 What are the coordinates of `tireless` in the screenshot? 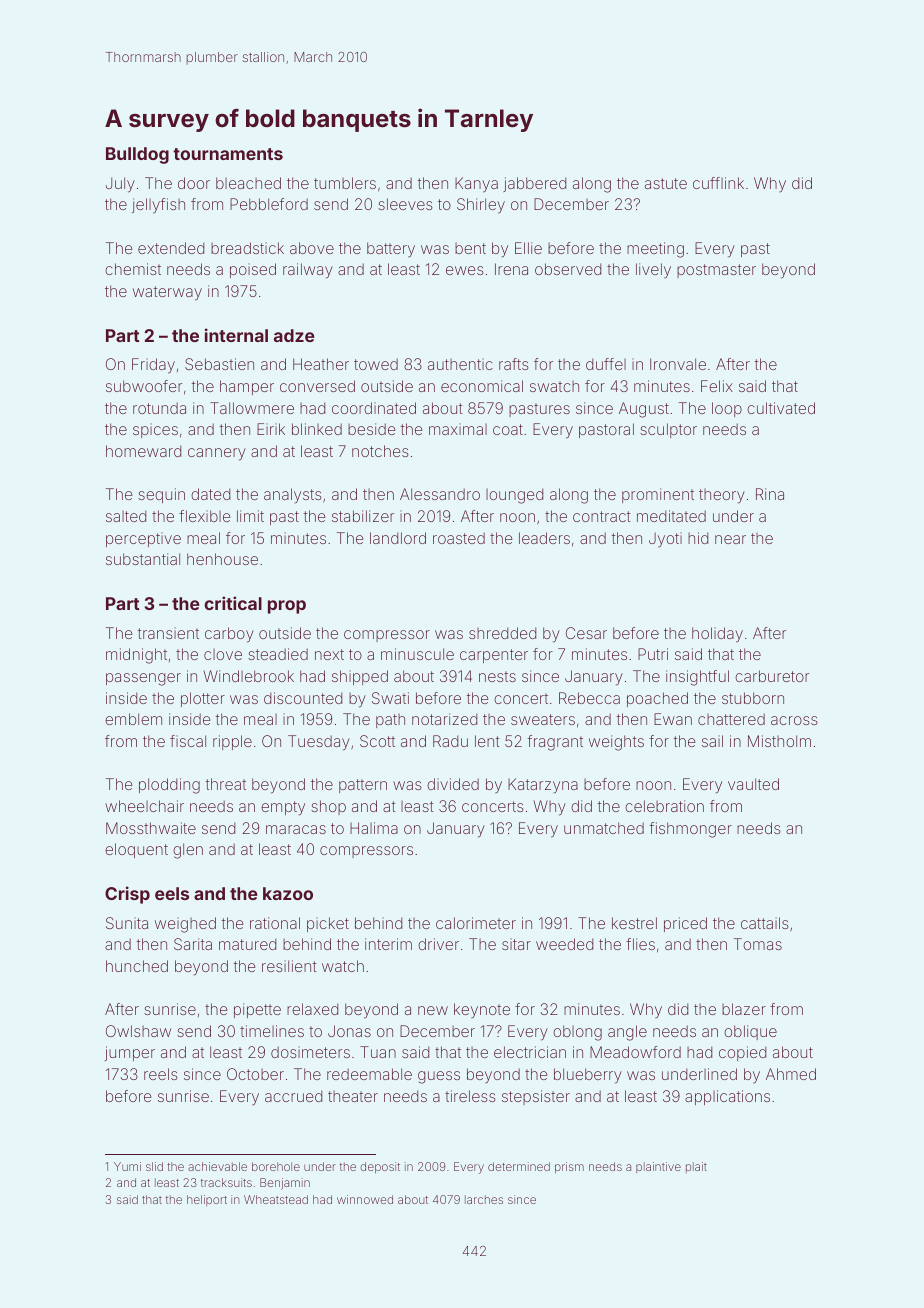 It's located at (470, 1096).
